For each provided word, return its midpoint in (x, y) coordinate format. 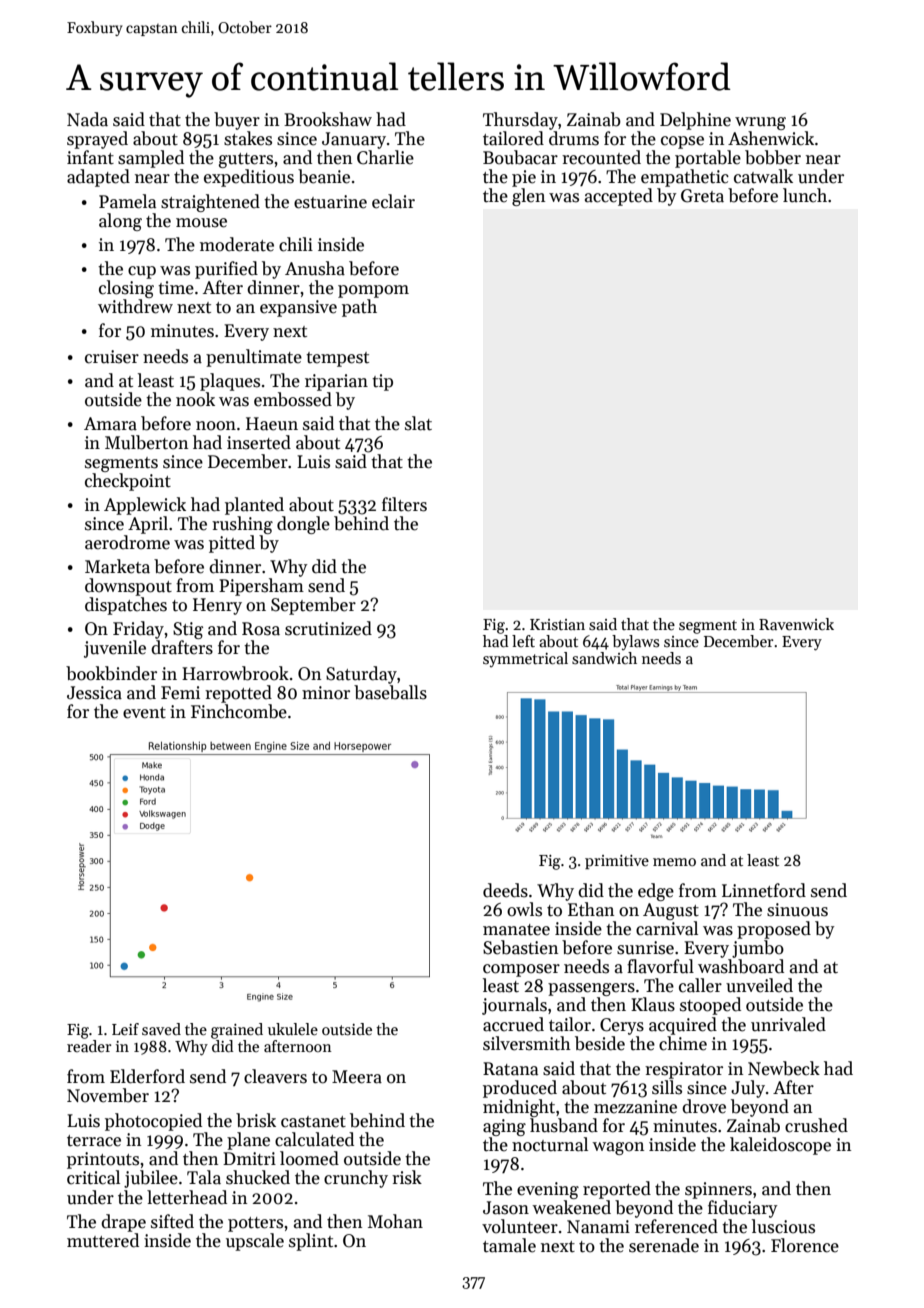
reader (89, 1046)
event (144, 713)
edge (656, 892)
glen (528, 197)
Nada (87, 119)
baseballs (390, 692)
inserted (259, 442)
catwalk (763, 176)
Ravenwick (796, 624)
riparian (336, 382)
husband (564, 1125)
